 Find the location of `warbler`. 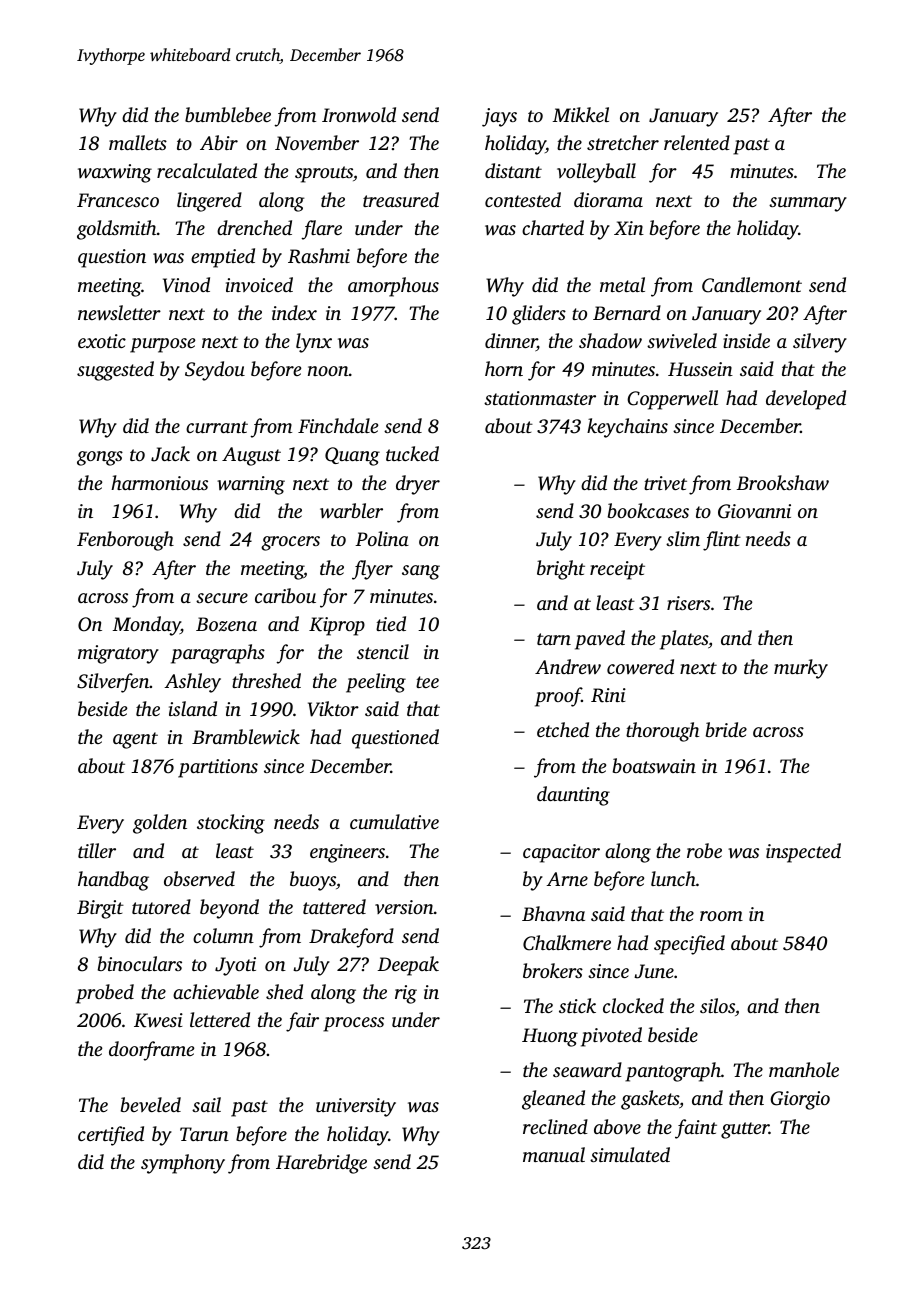

warbler is located at coordinates (351, 511).
